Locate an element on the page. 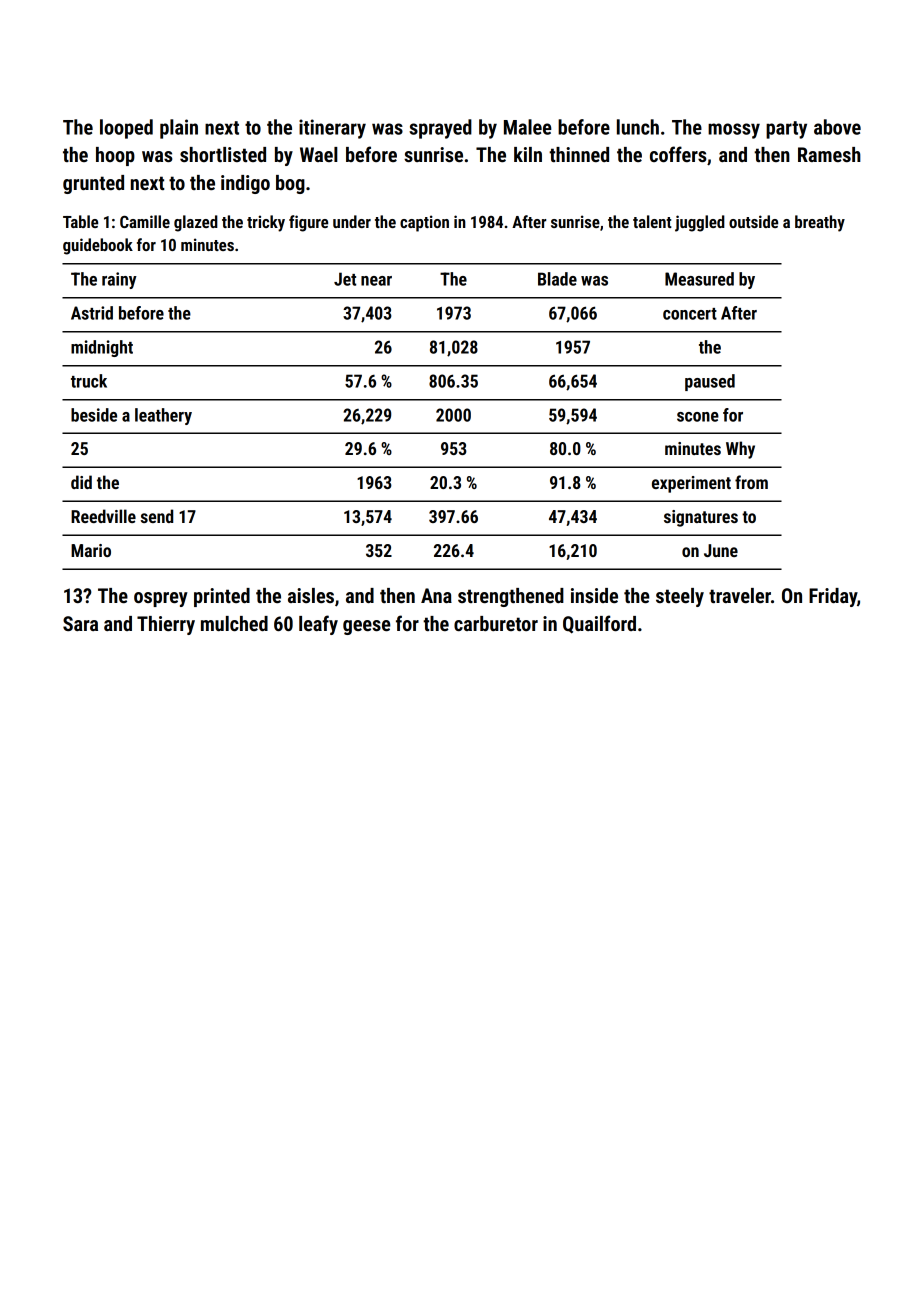  Malee is located at coordinates (528, 127).
